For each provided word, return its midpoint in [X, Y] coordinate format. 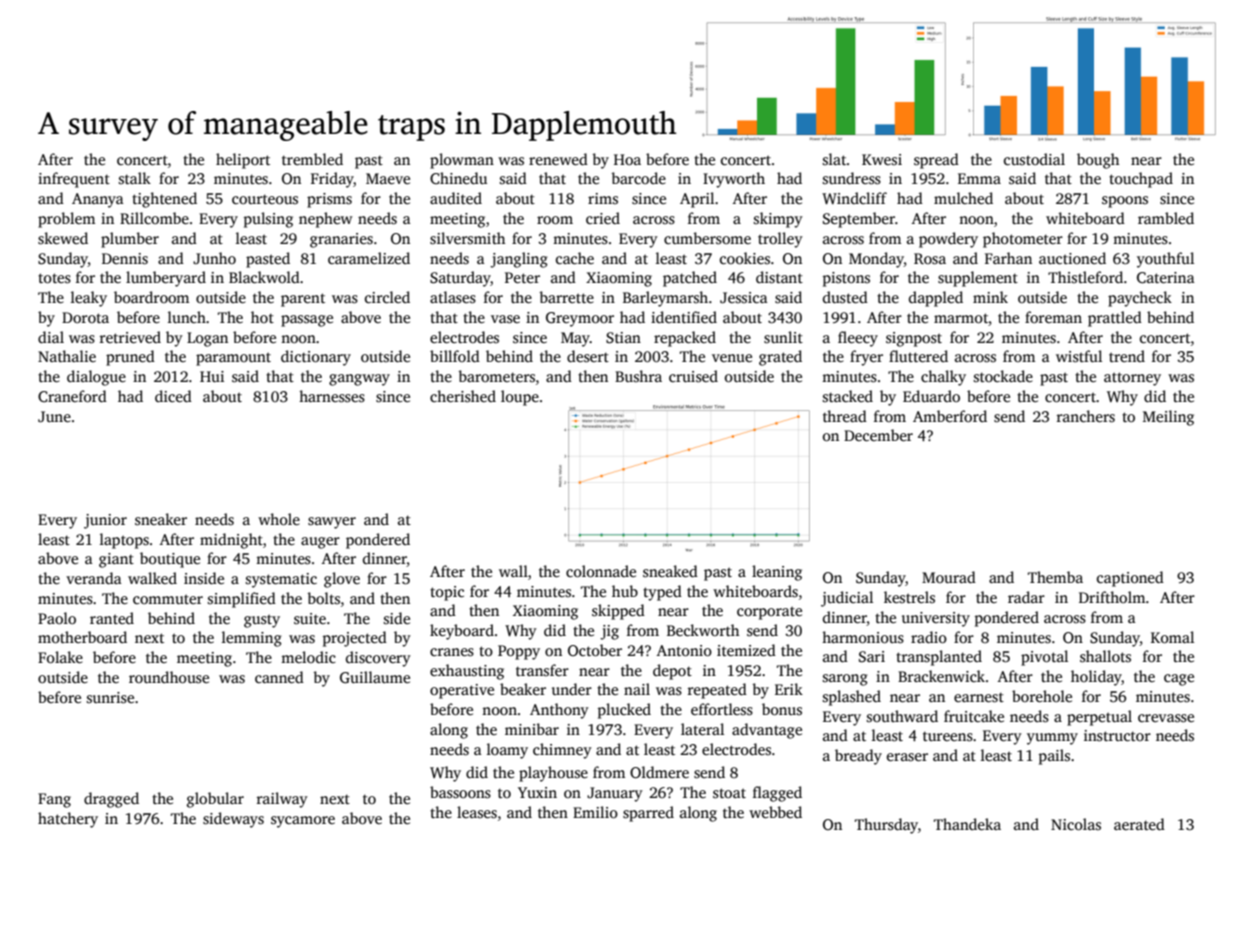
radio [929, 637]
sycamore [303, 822]
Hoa [627, 159]
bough [1098, 161]
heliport [243, 161]
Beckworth [703, 630]
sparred [648, 814]
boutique [170, 560]
